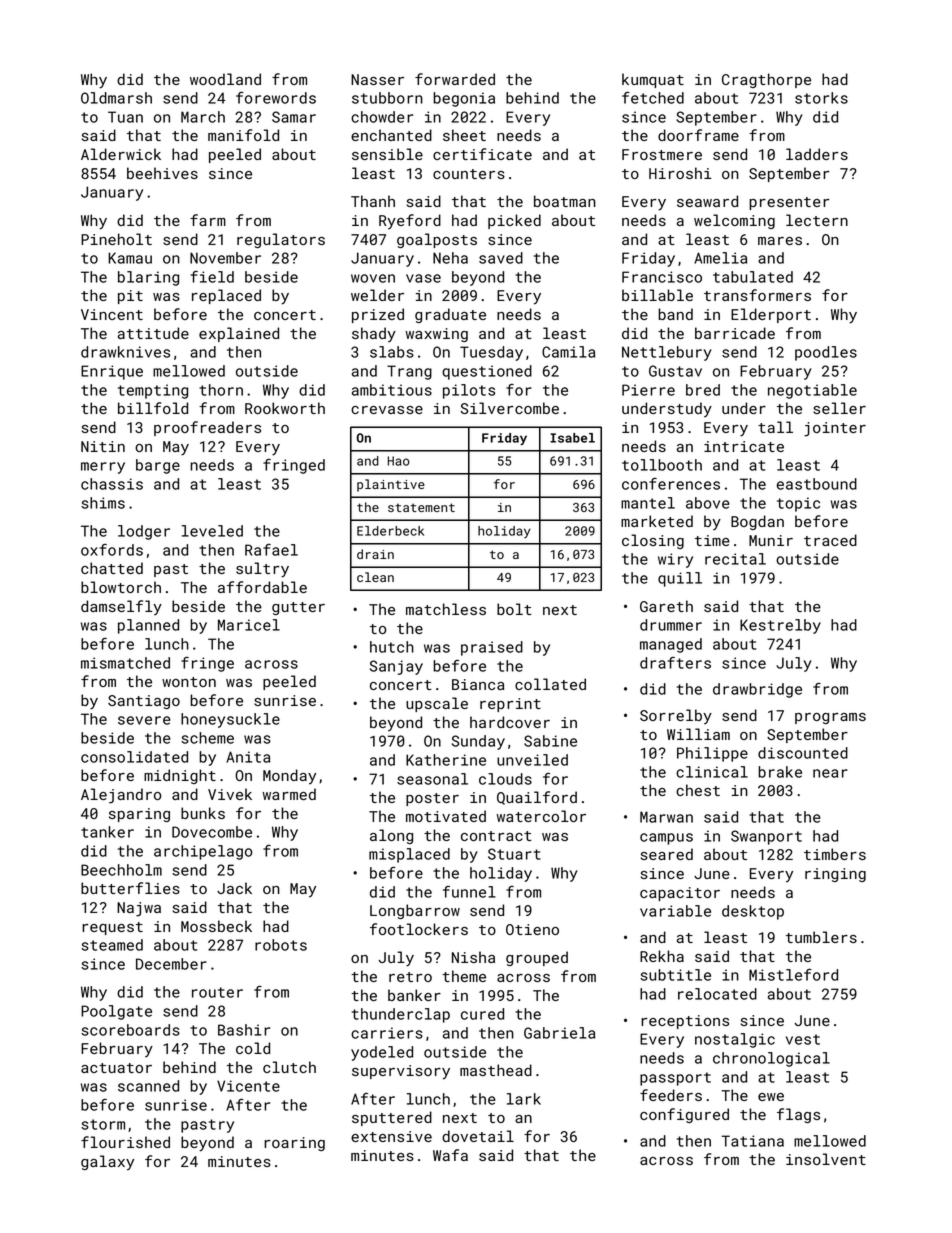 This screenshot has height=1233, width=952. What do you see at coordinates (158, 466) in the screenshot?
I see `barge` at bounding box center [158, 466].
